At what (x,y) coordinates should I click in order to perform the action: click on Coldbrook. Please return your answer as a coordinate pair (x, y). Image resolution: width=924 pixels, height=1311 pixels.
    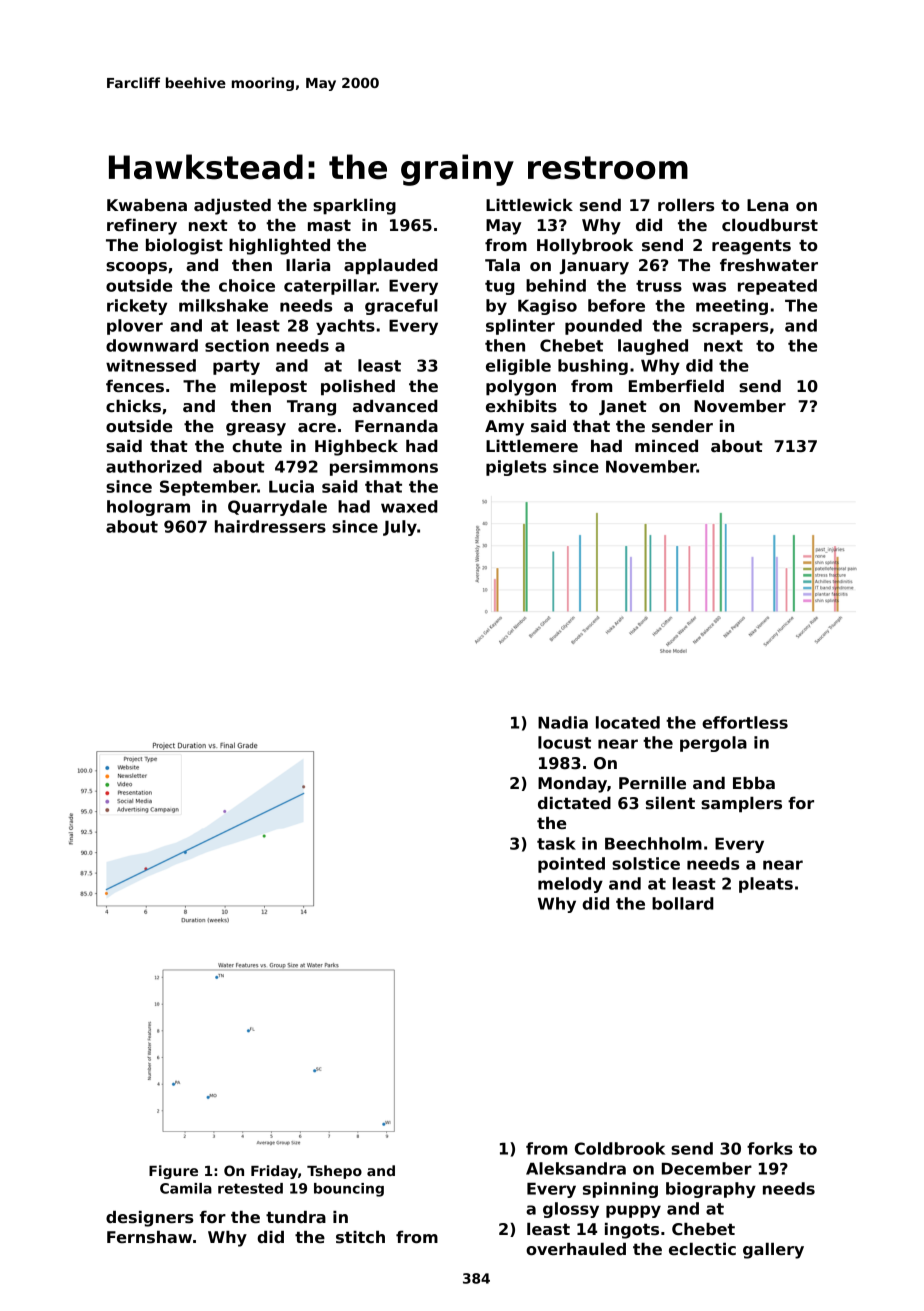
    Looking at the image, I should click on (620, 1148).
